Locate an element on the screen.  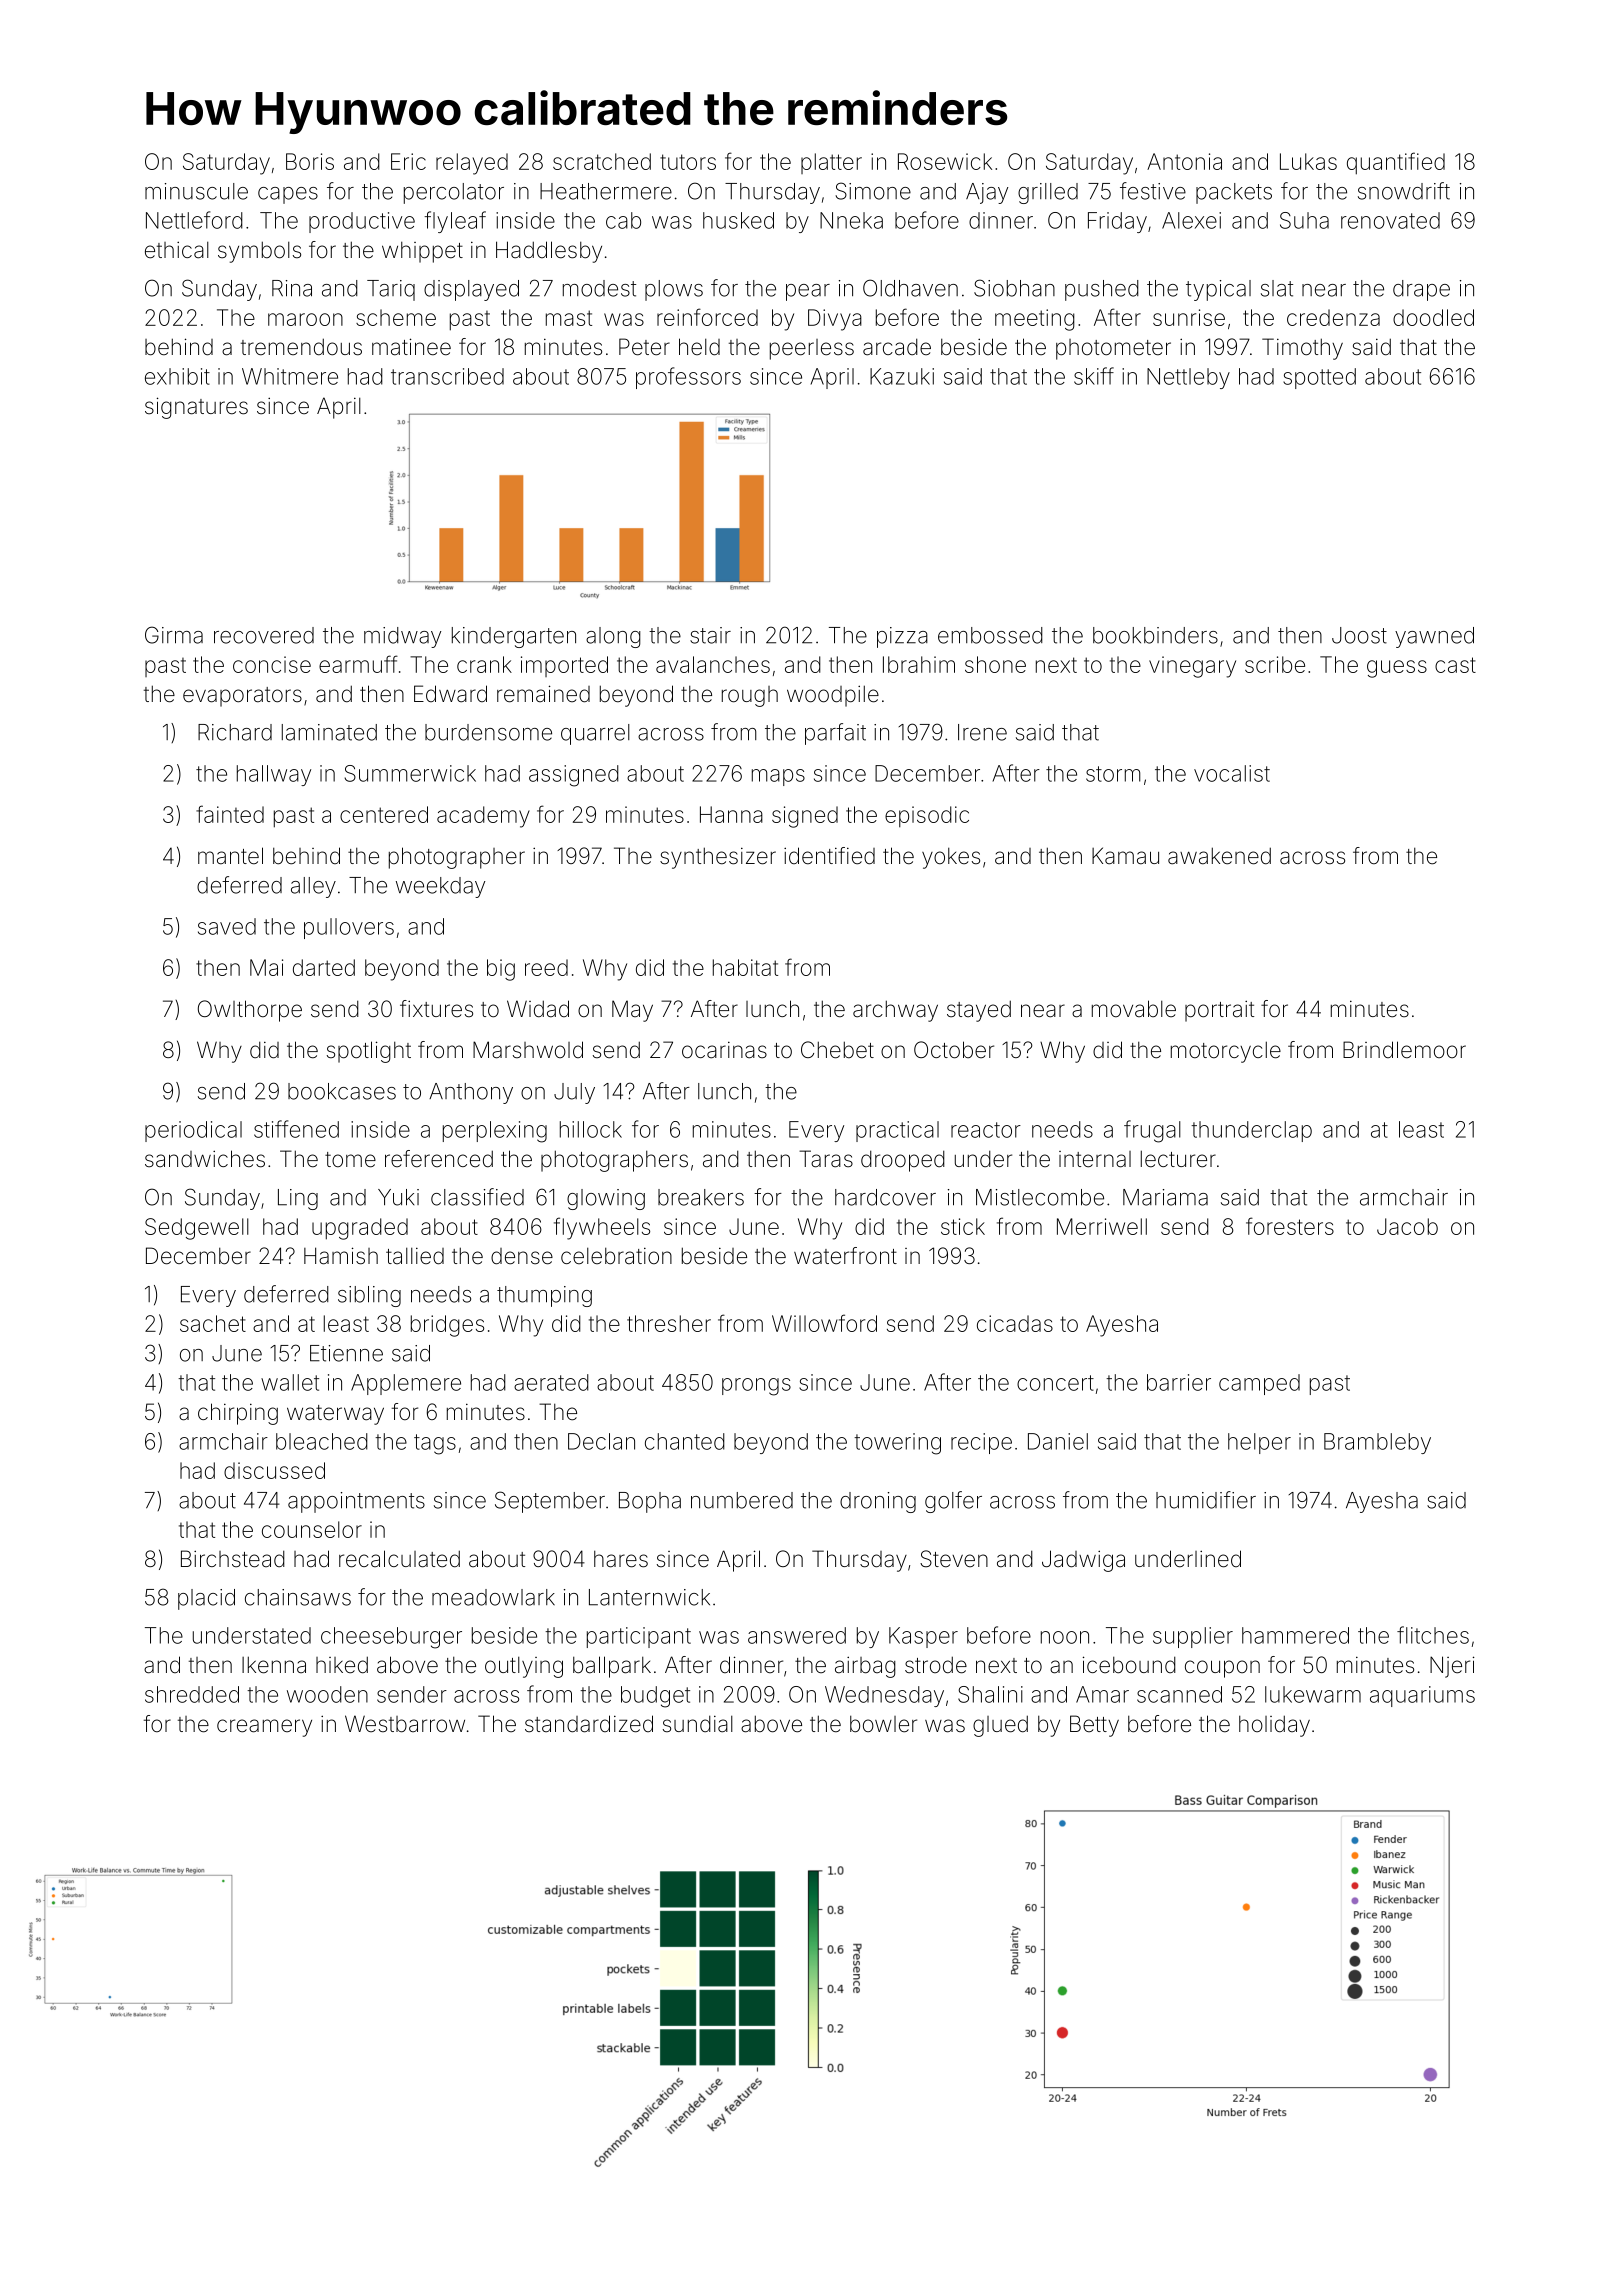
bookbinders is located at coordinates (1155, 635).
